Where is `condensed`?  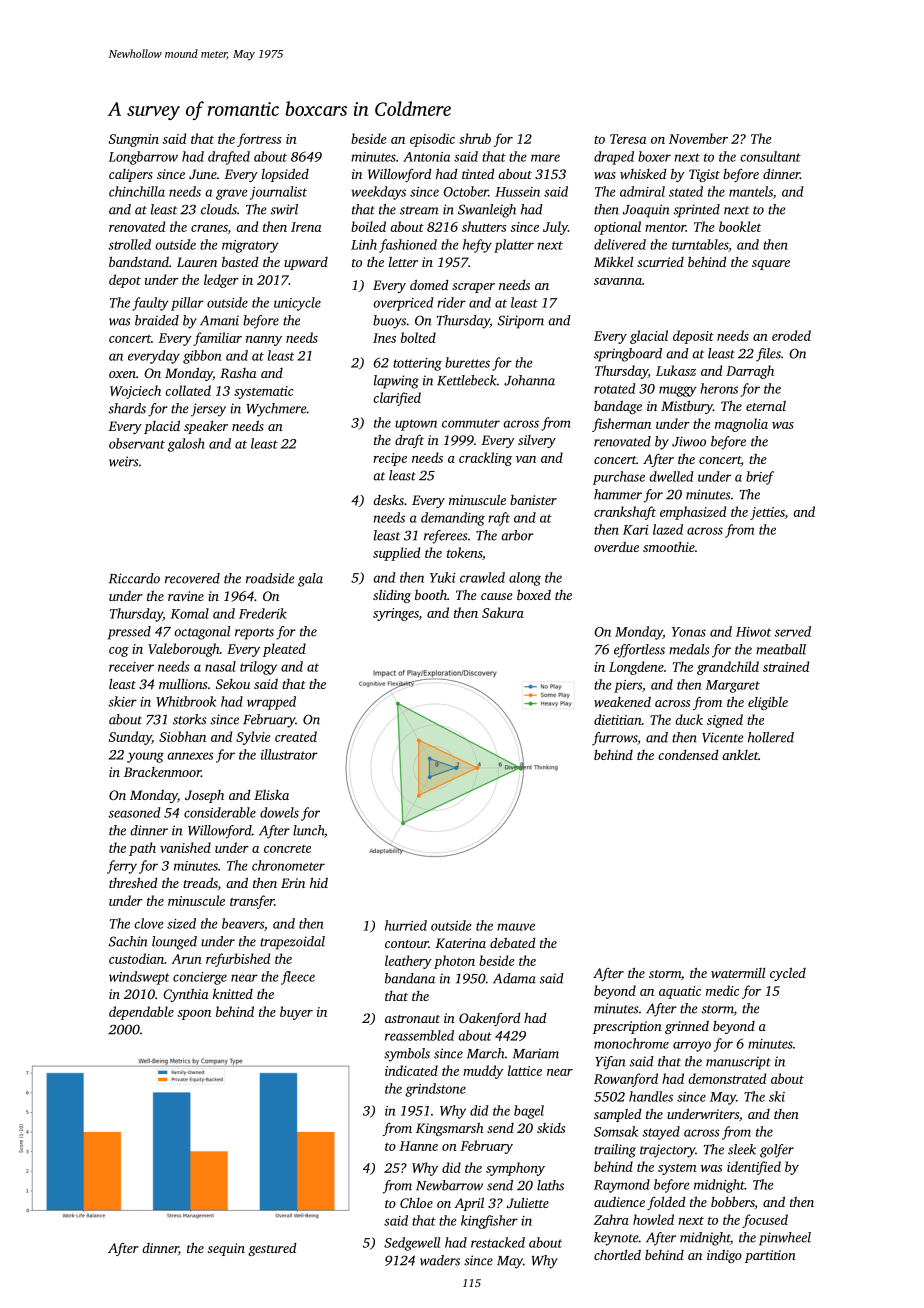
condensed is located at coordinates (688, 755).
